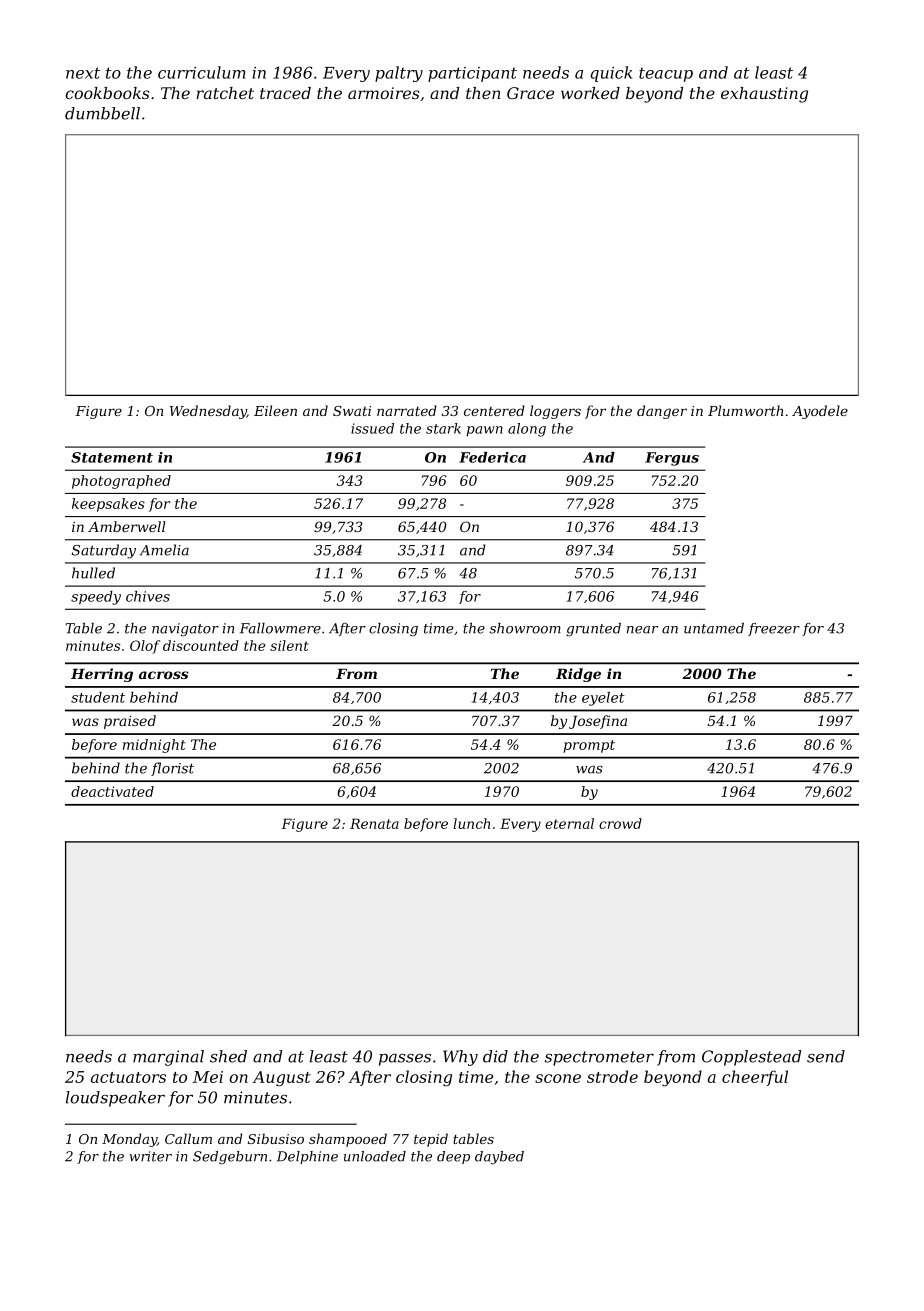  I want to click on spectrometer, so click(599, 1058).
